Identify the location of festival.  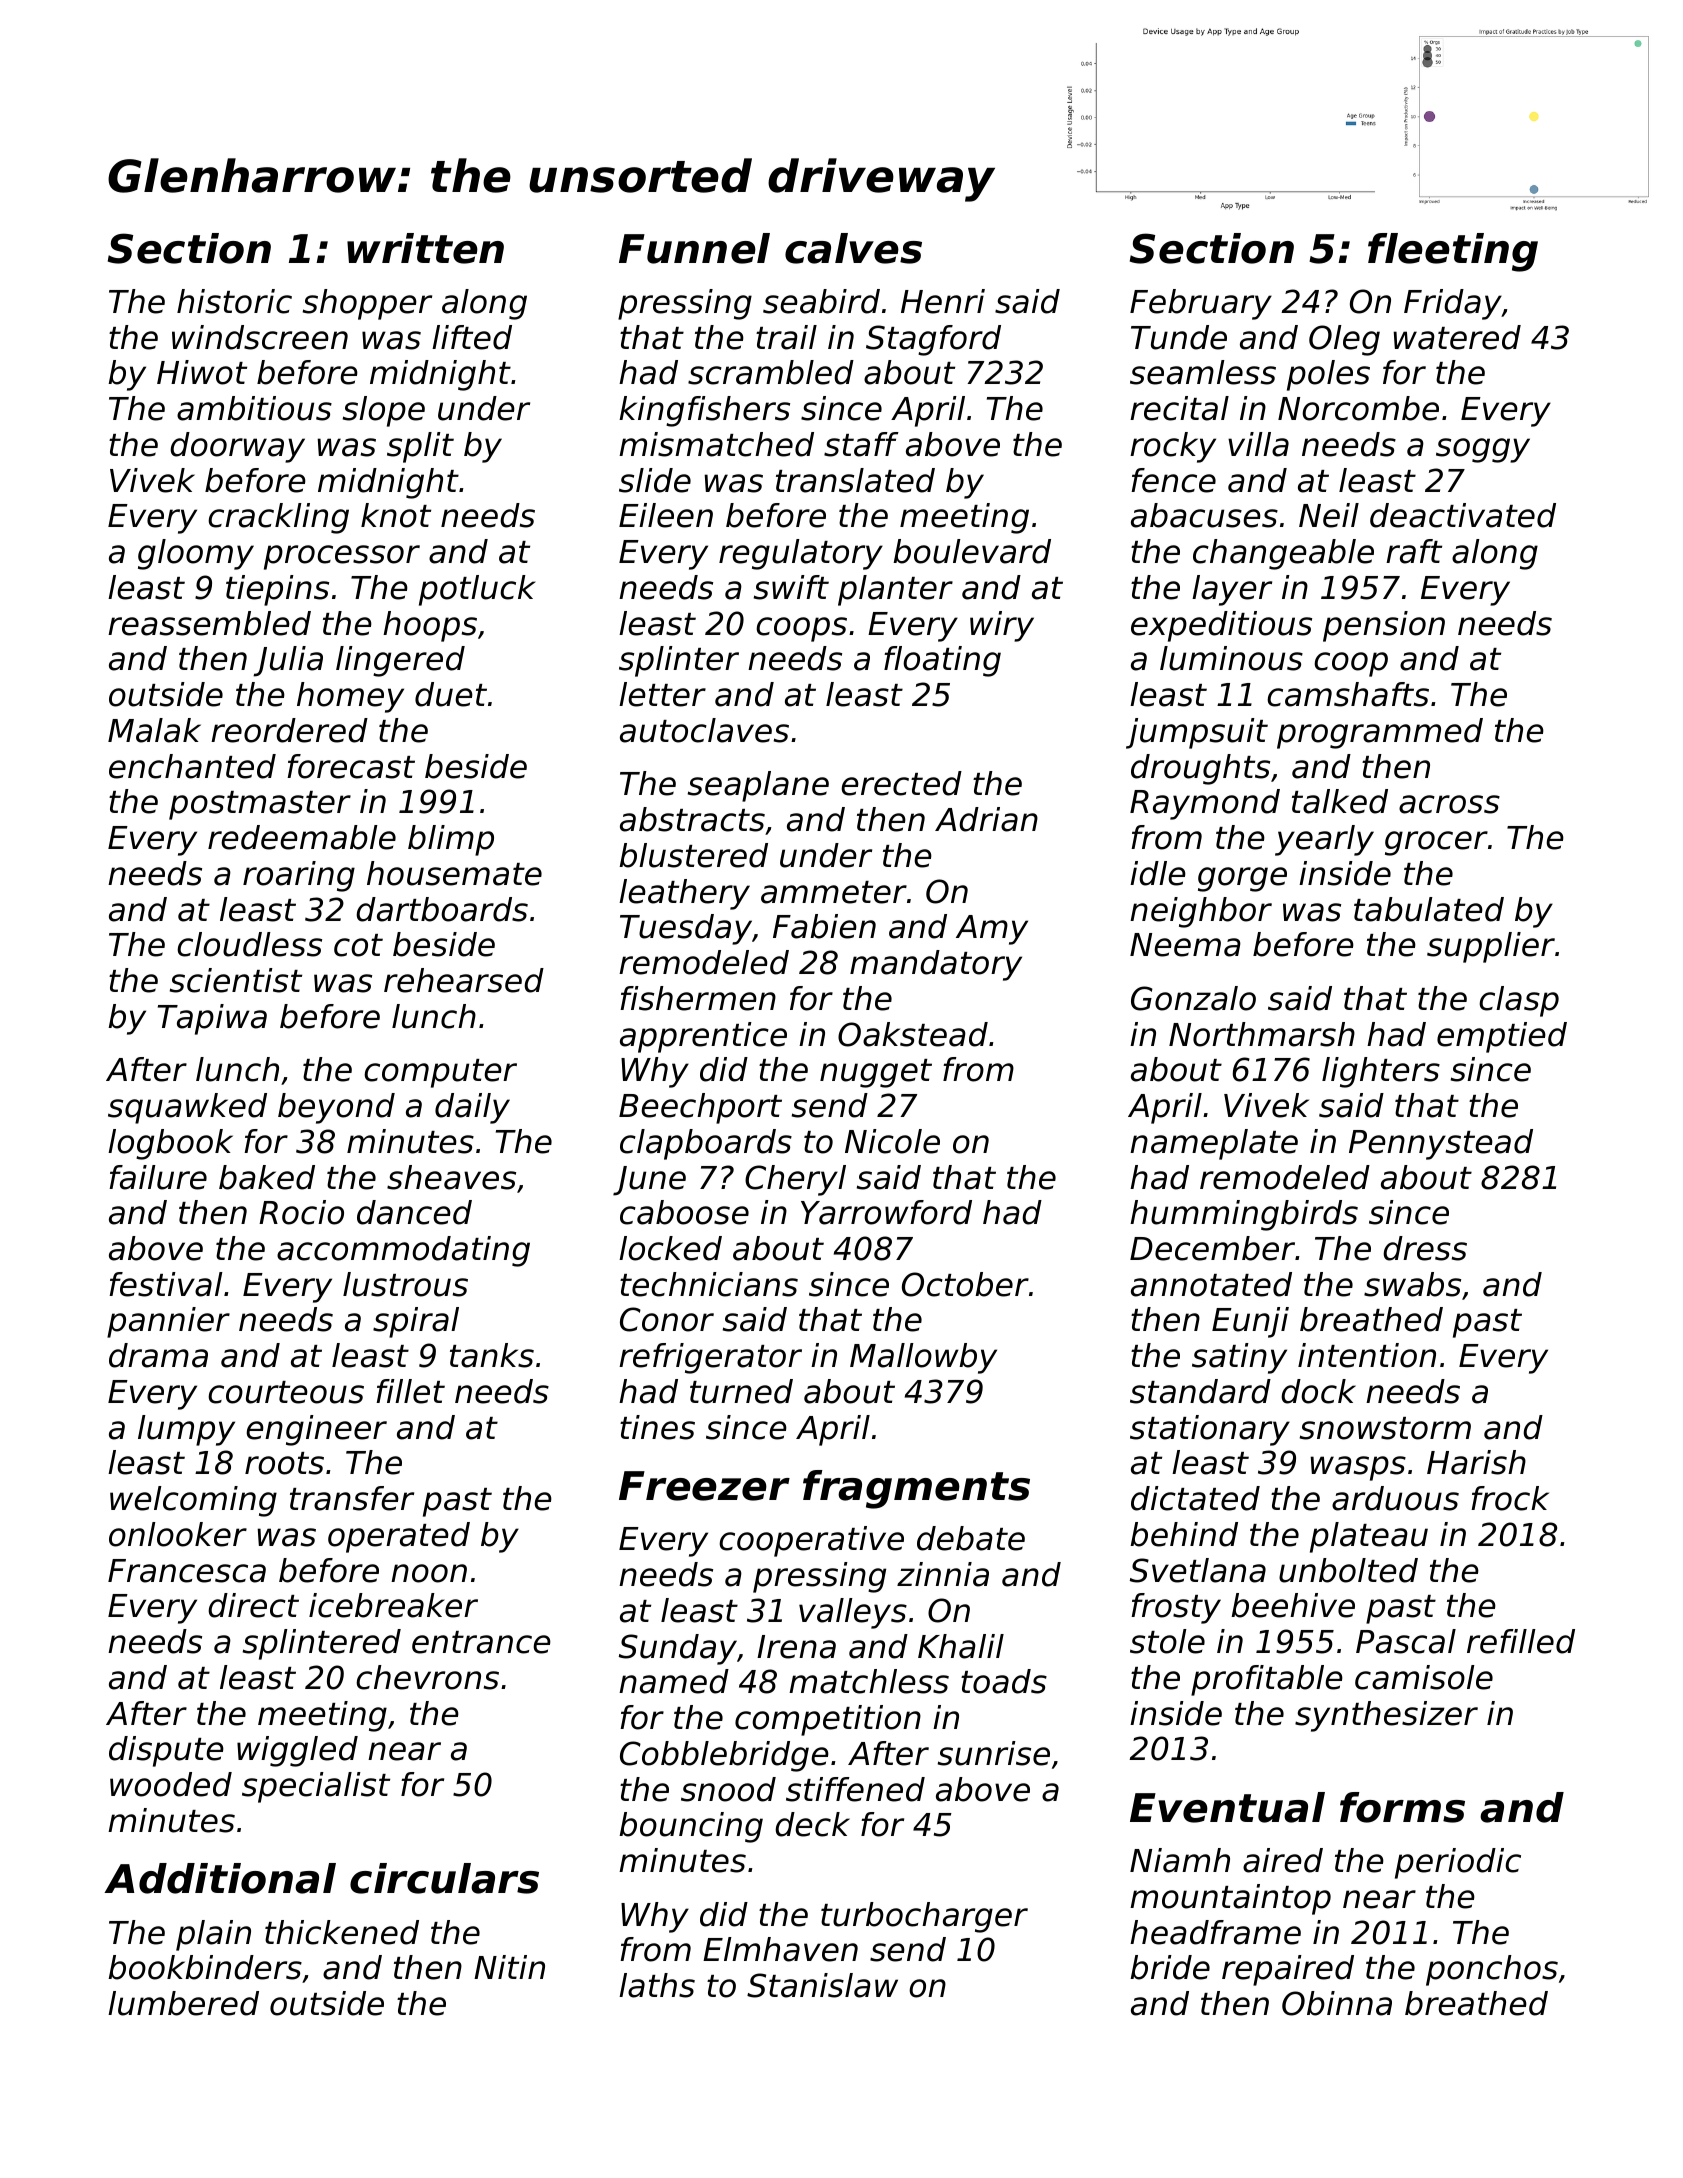
(166, 1284).
